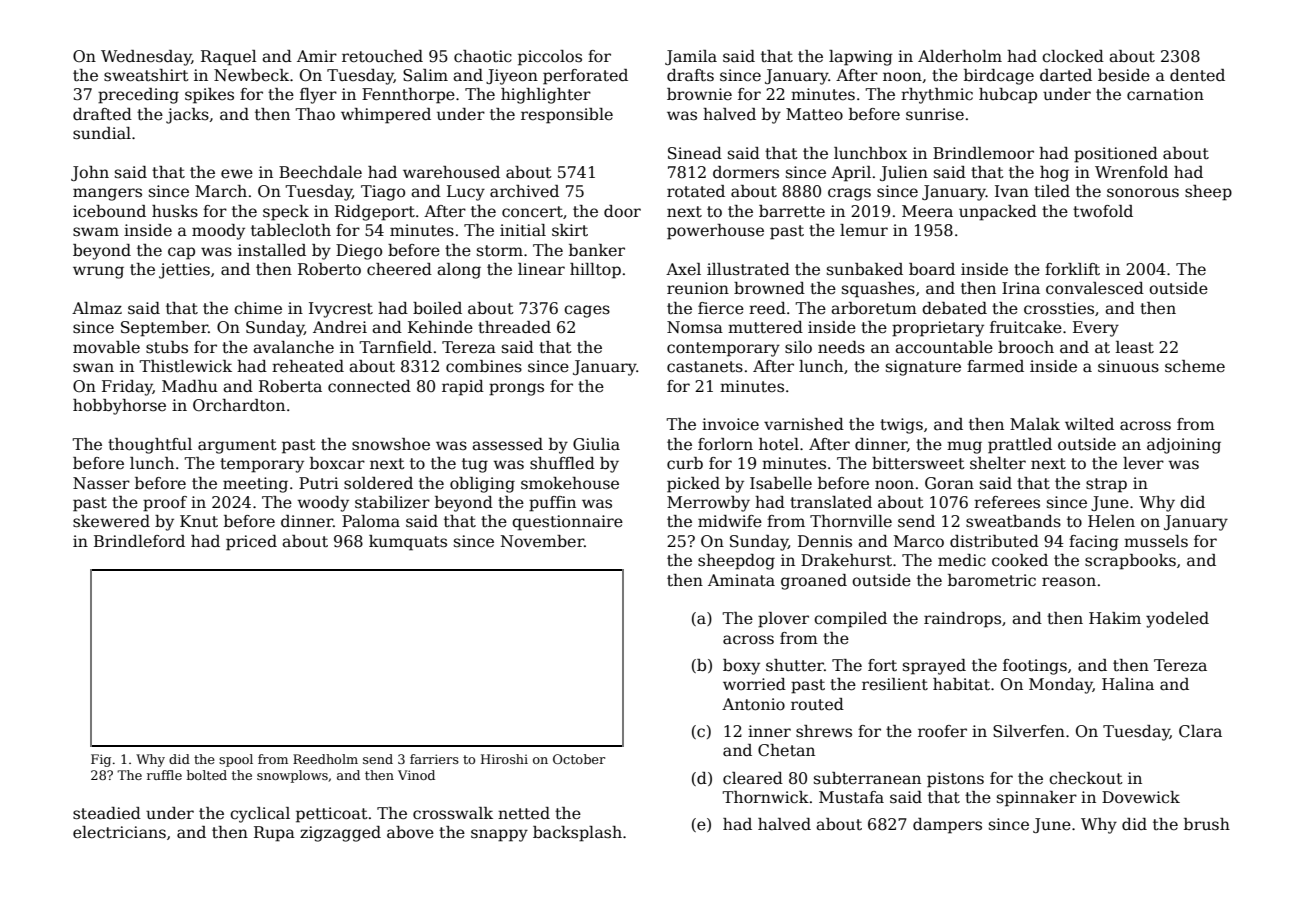 The height and width of the screenshot is (924, 1308). What do you see at coordinates (1103, 211) in the screenshot?
I see `twofold` at bounding box center [1103, 211].
